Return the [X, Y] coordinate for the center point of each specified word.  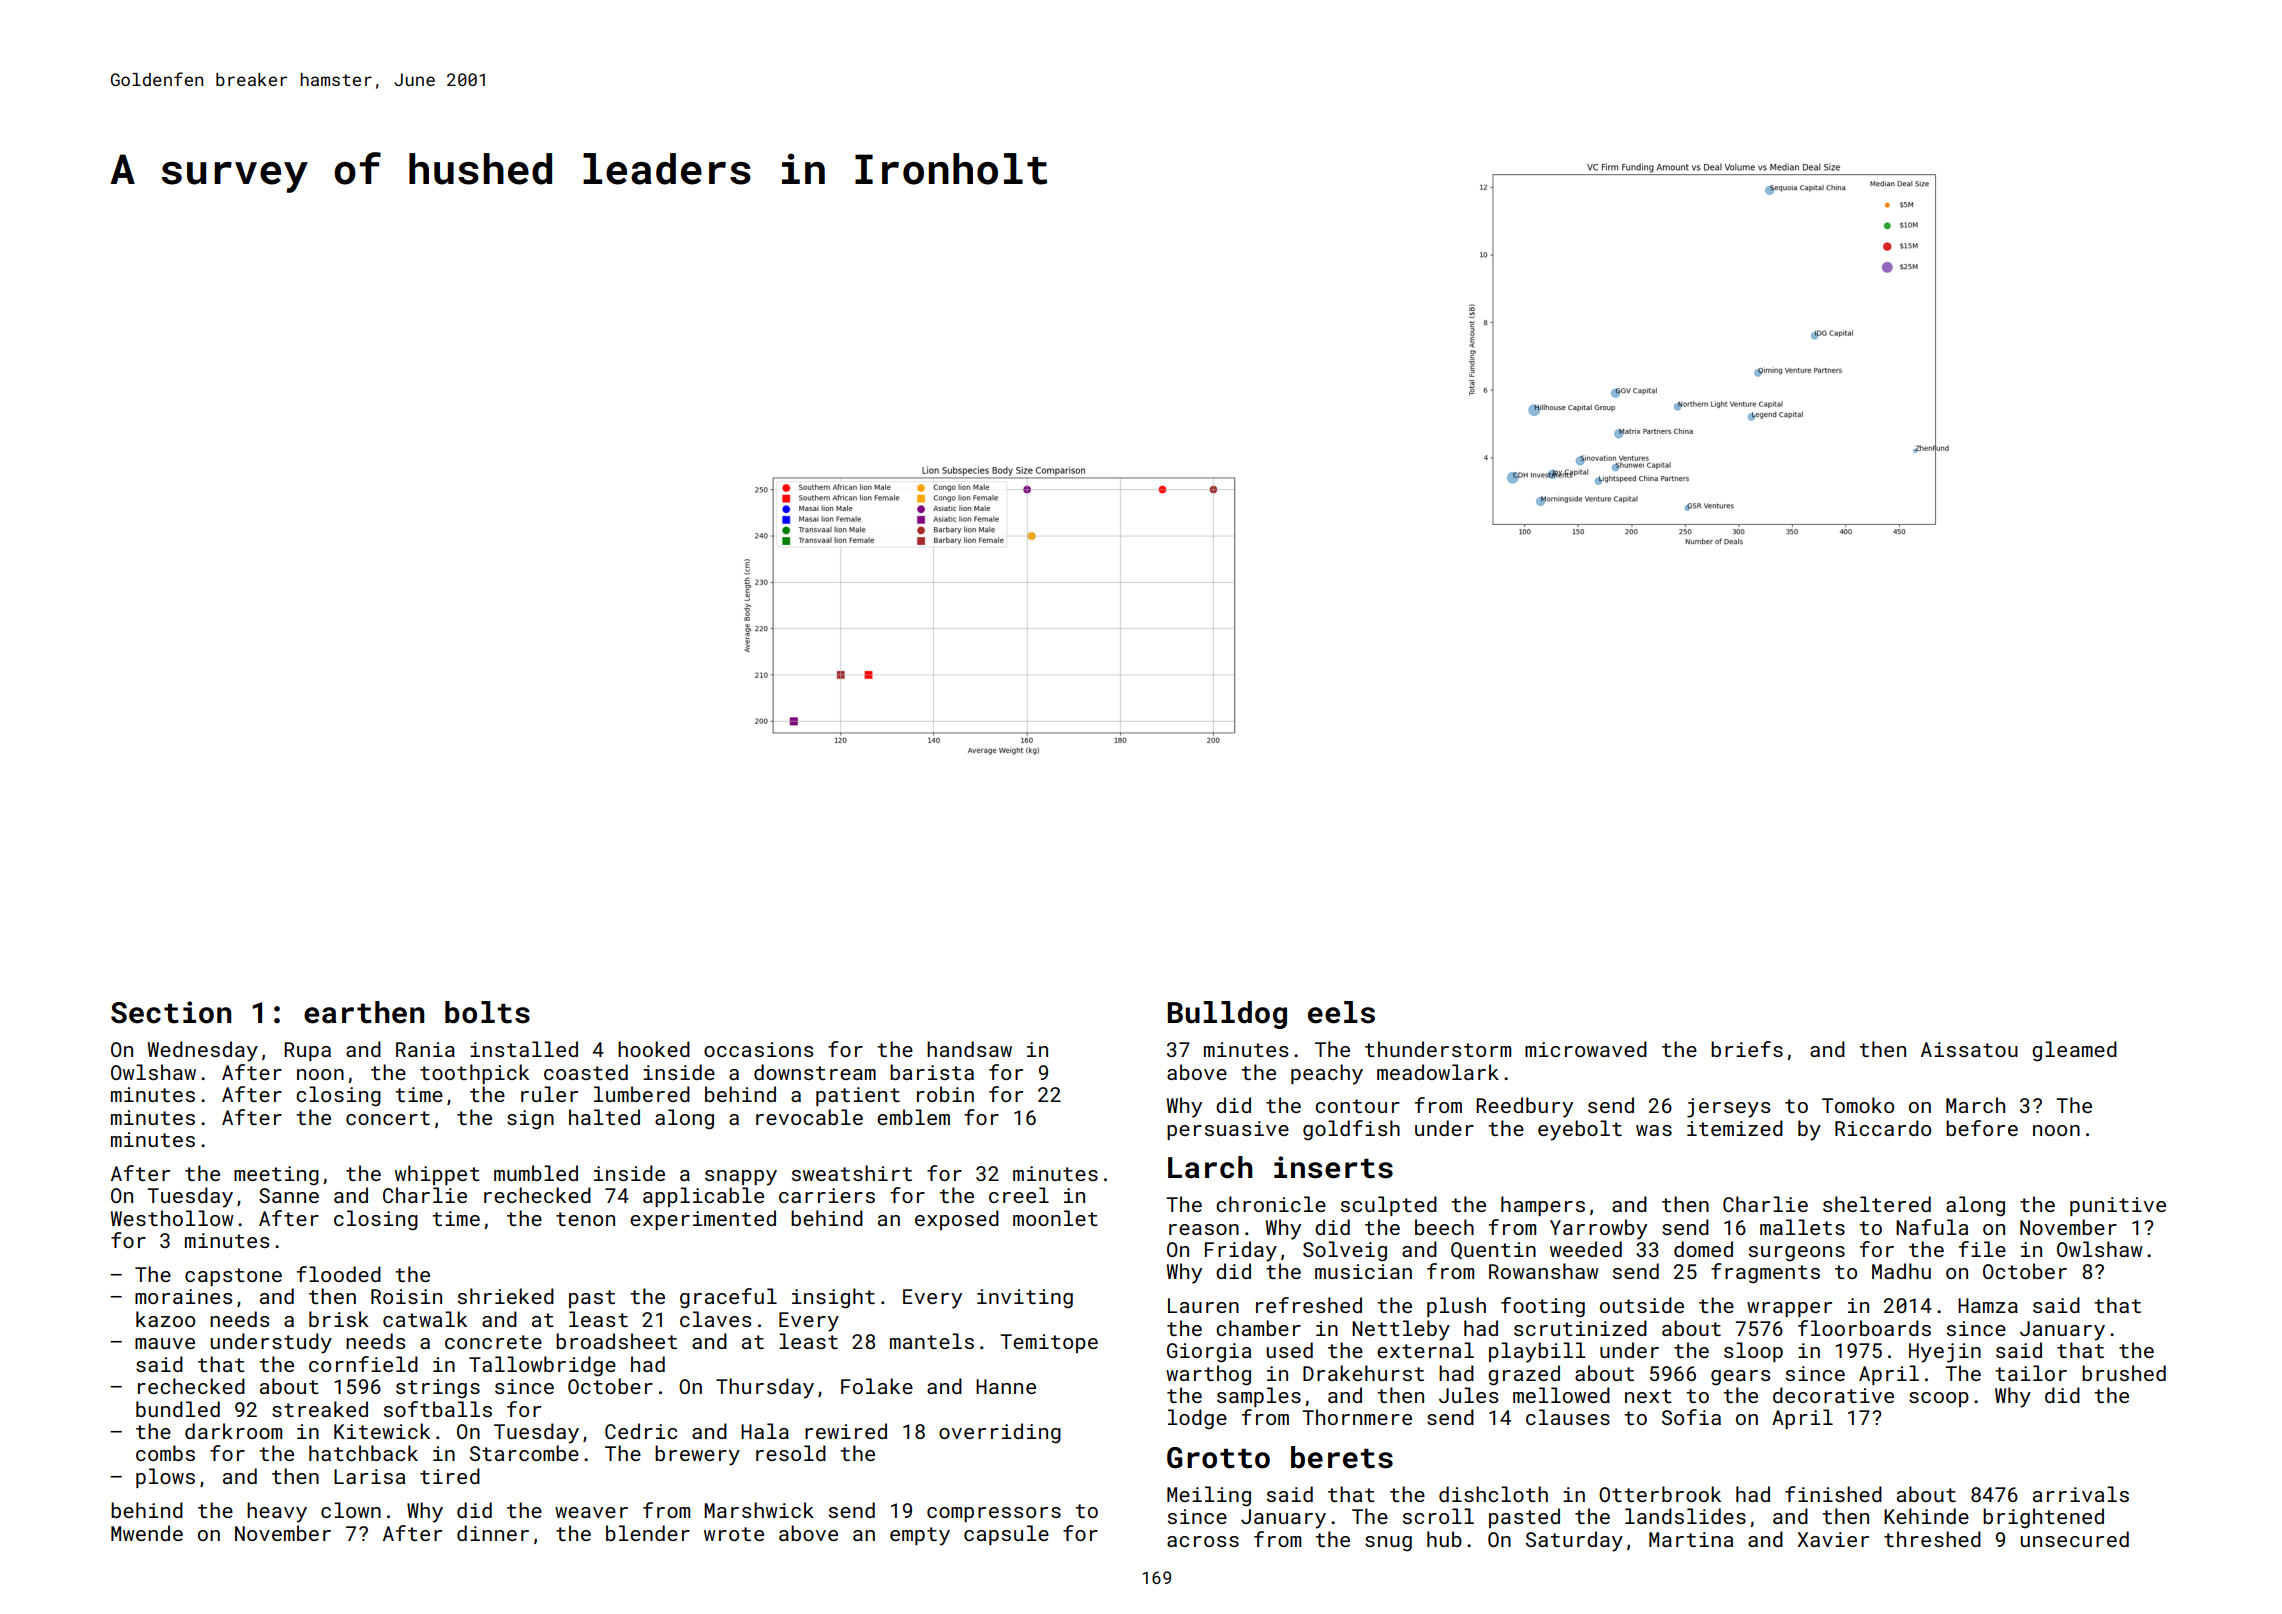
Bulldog [1227, 1015]
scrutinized [1580, 1328]
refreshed [1309, 1305]
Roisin [406, 1296]
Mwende [147, 1533]
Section [171, 1012]
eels [1341, 1012]
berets [1342, 1457]
